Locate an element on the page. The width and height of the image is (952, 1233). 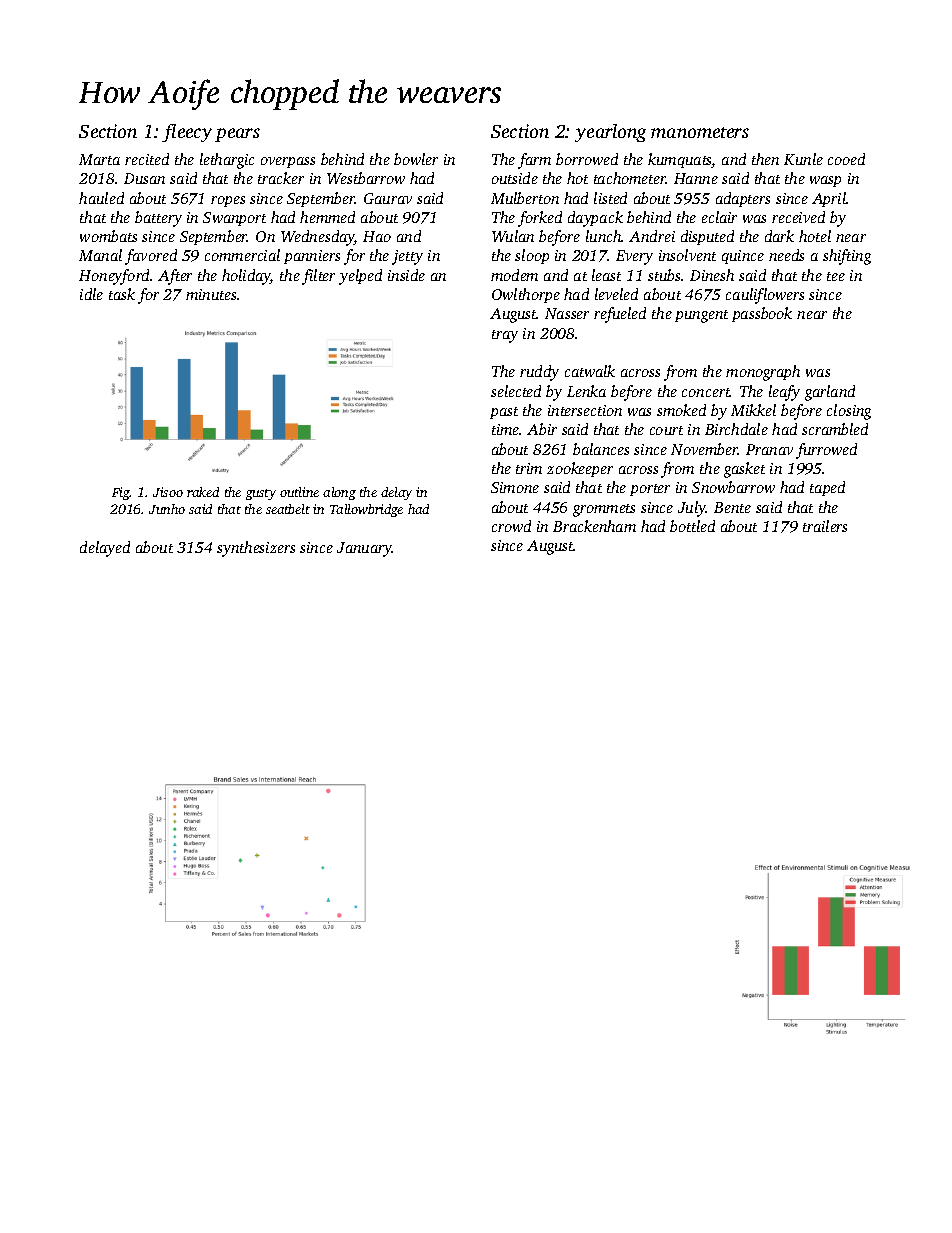
eclair is located at coordinates (719, 217).
